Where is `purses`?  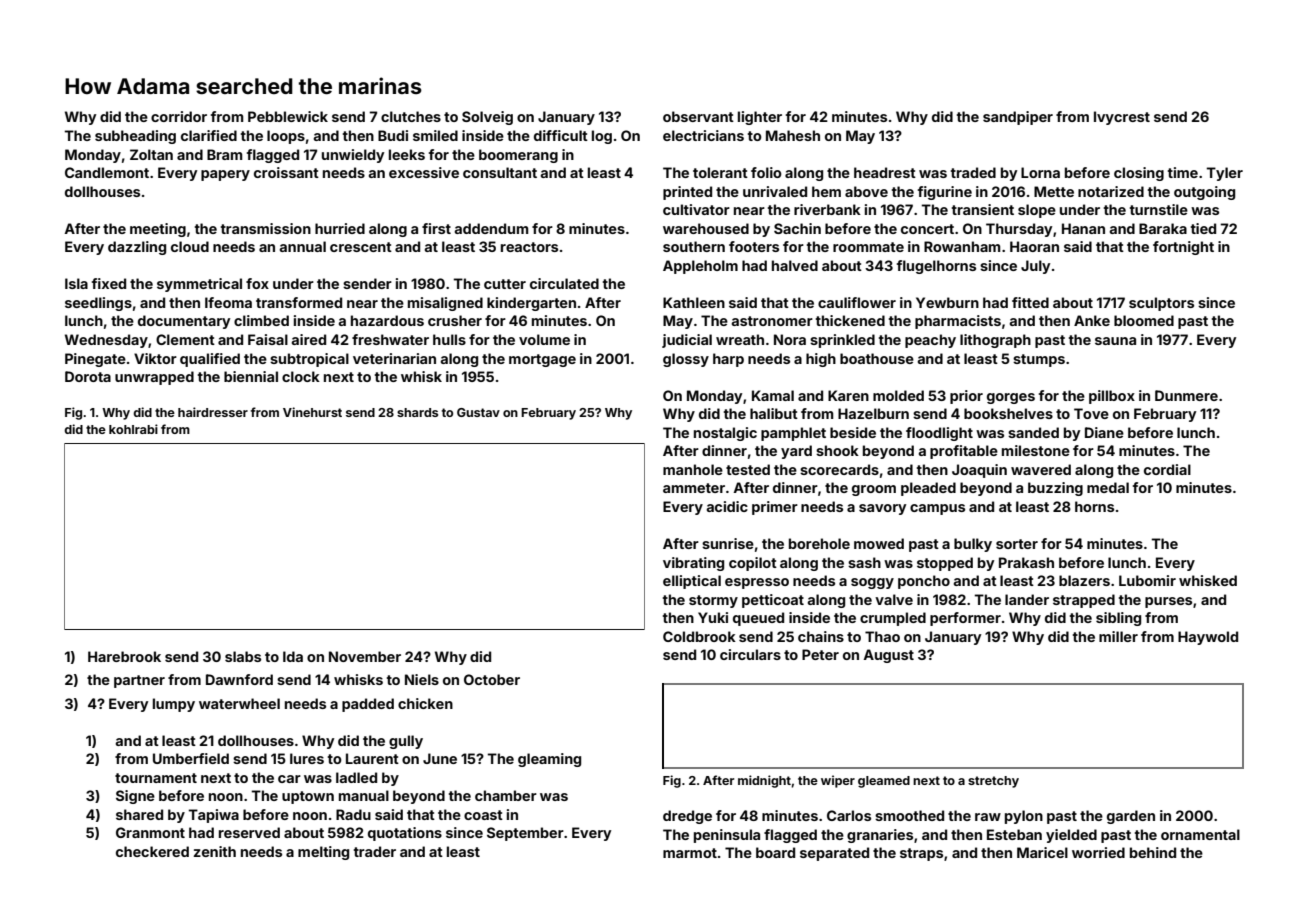
purses is located at coordinates (1168, 602).
